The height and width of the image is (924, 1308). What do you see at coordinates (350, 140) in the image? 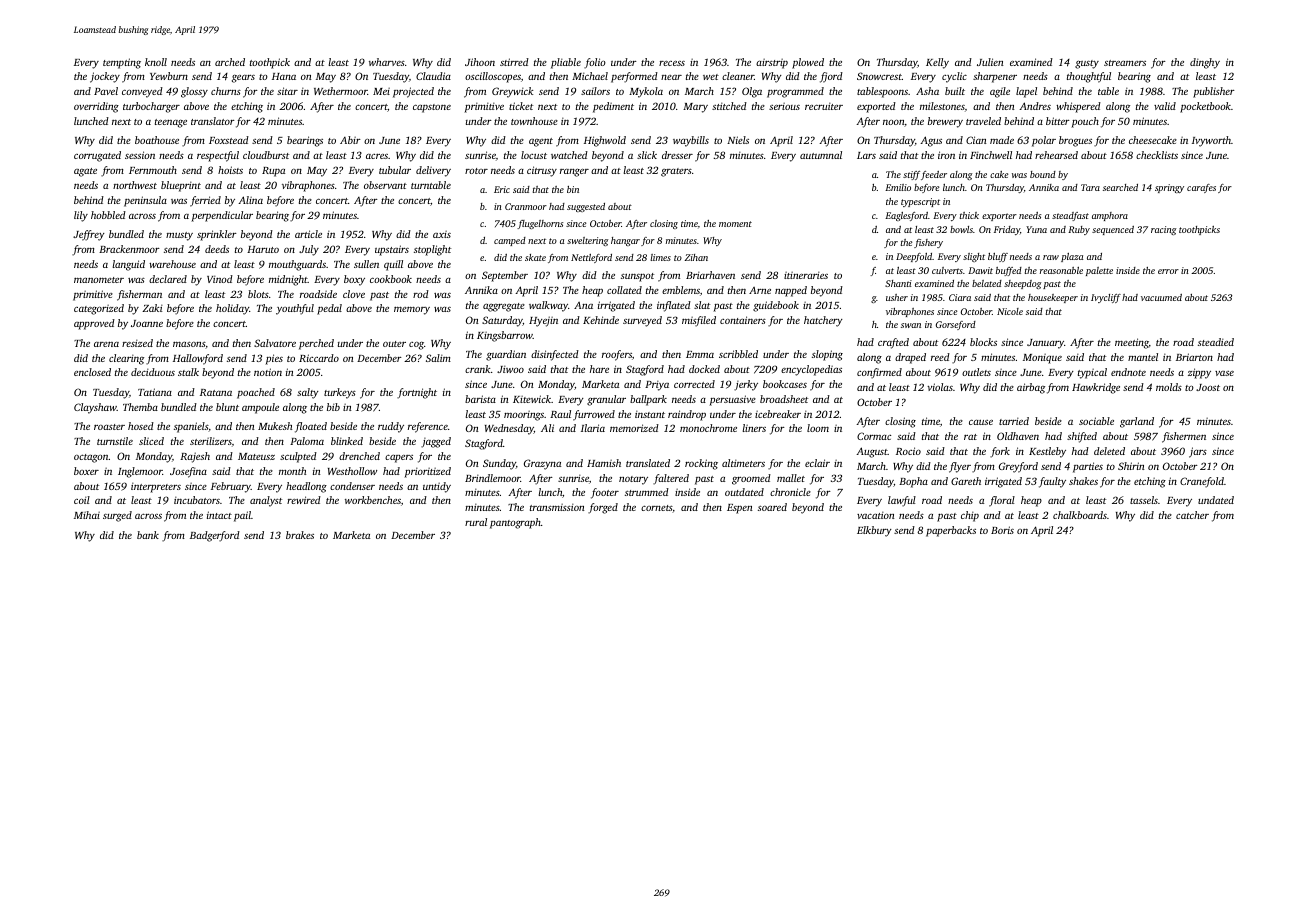
I see `Abir` at bounding box center [350, 140].
